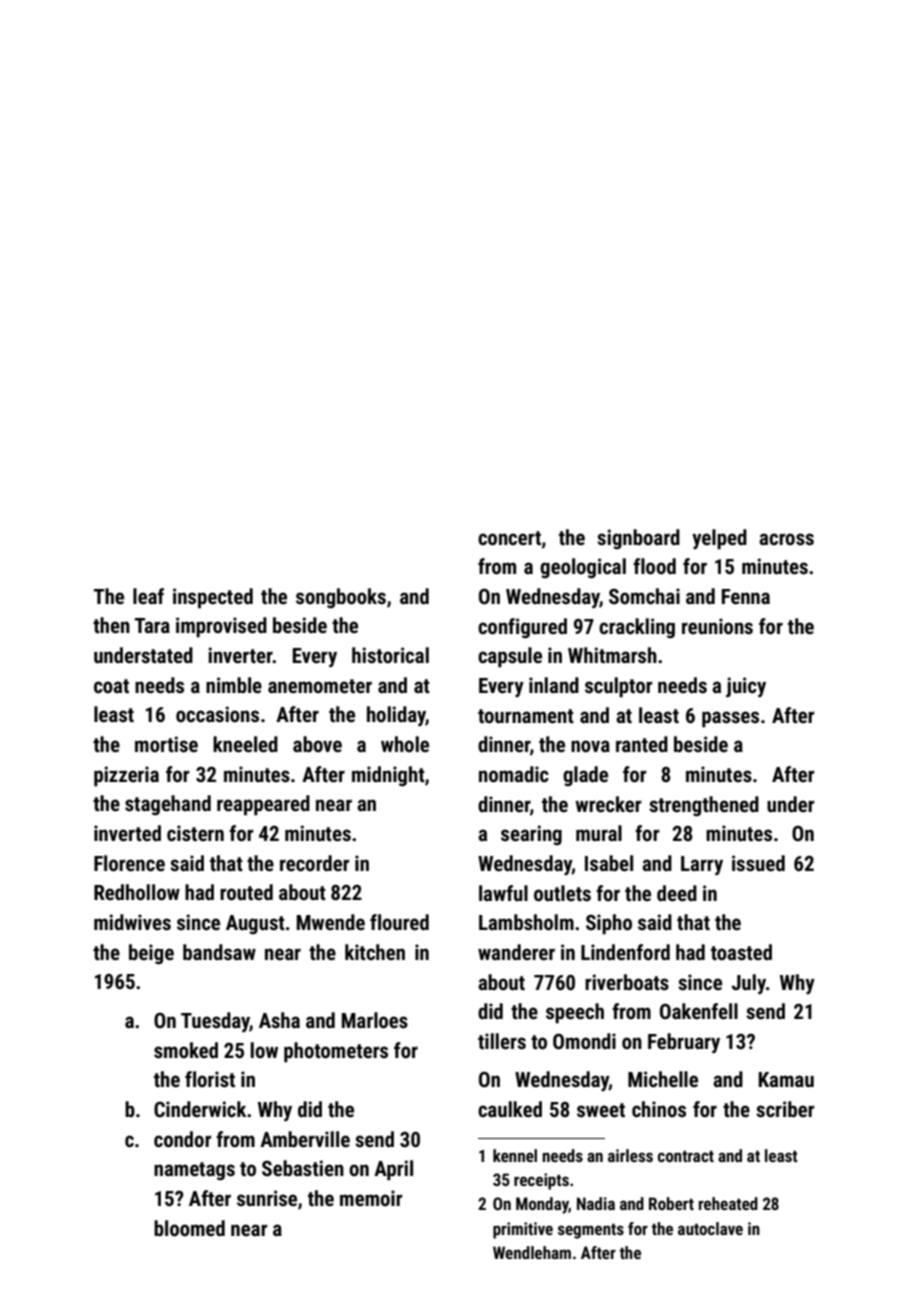  Describe the element at coordinates (516, 952) in the page. I see `wanderer` at that location.
